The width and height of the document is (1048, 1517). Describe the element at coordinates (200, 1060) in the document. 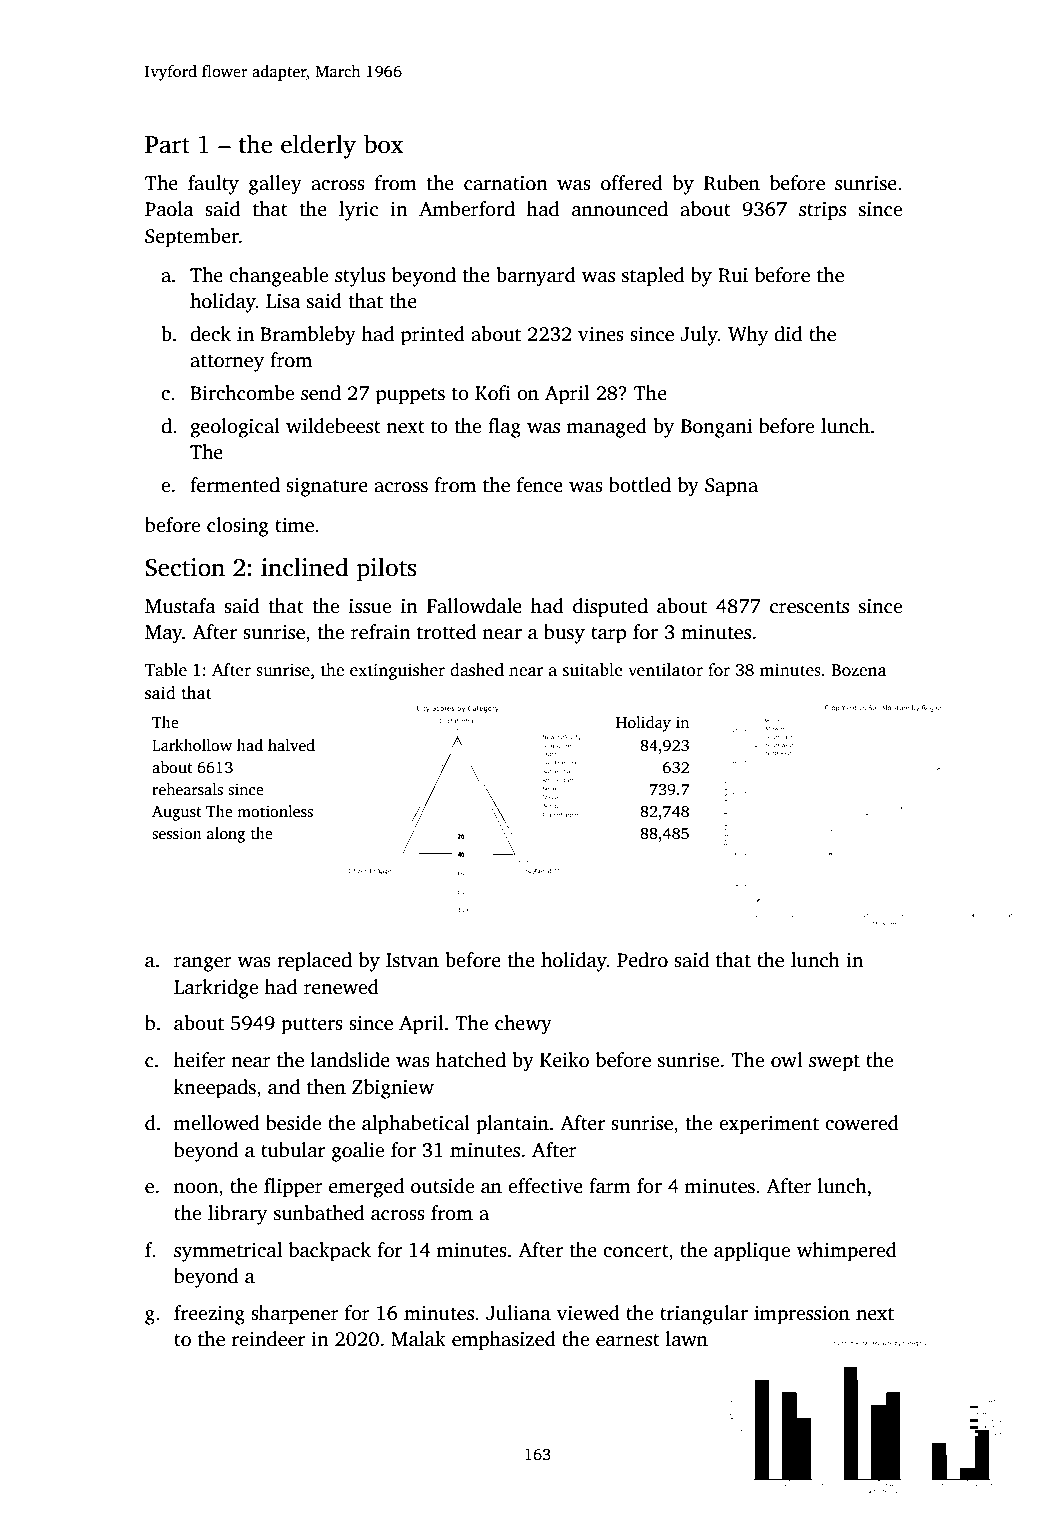

I see `heifer` at that location.
